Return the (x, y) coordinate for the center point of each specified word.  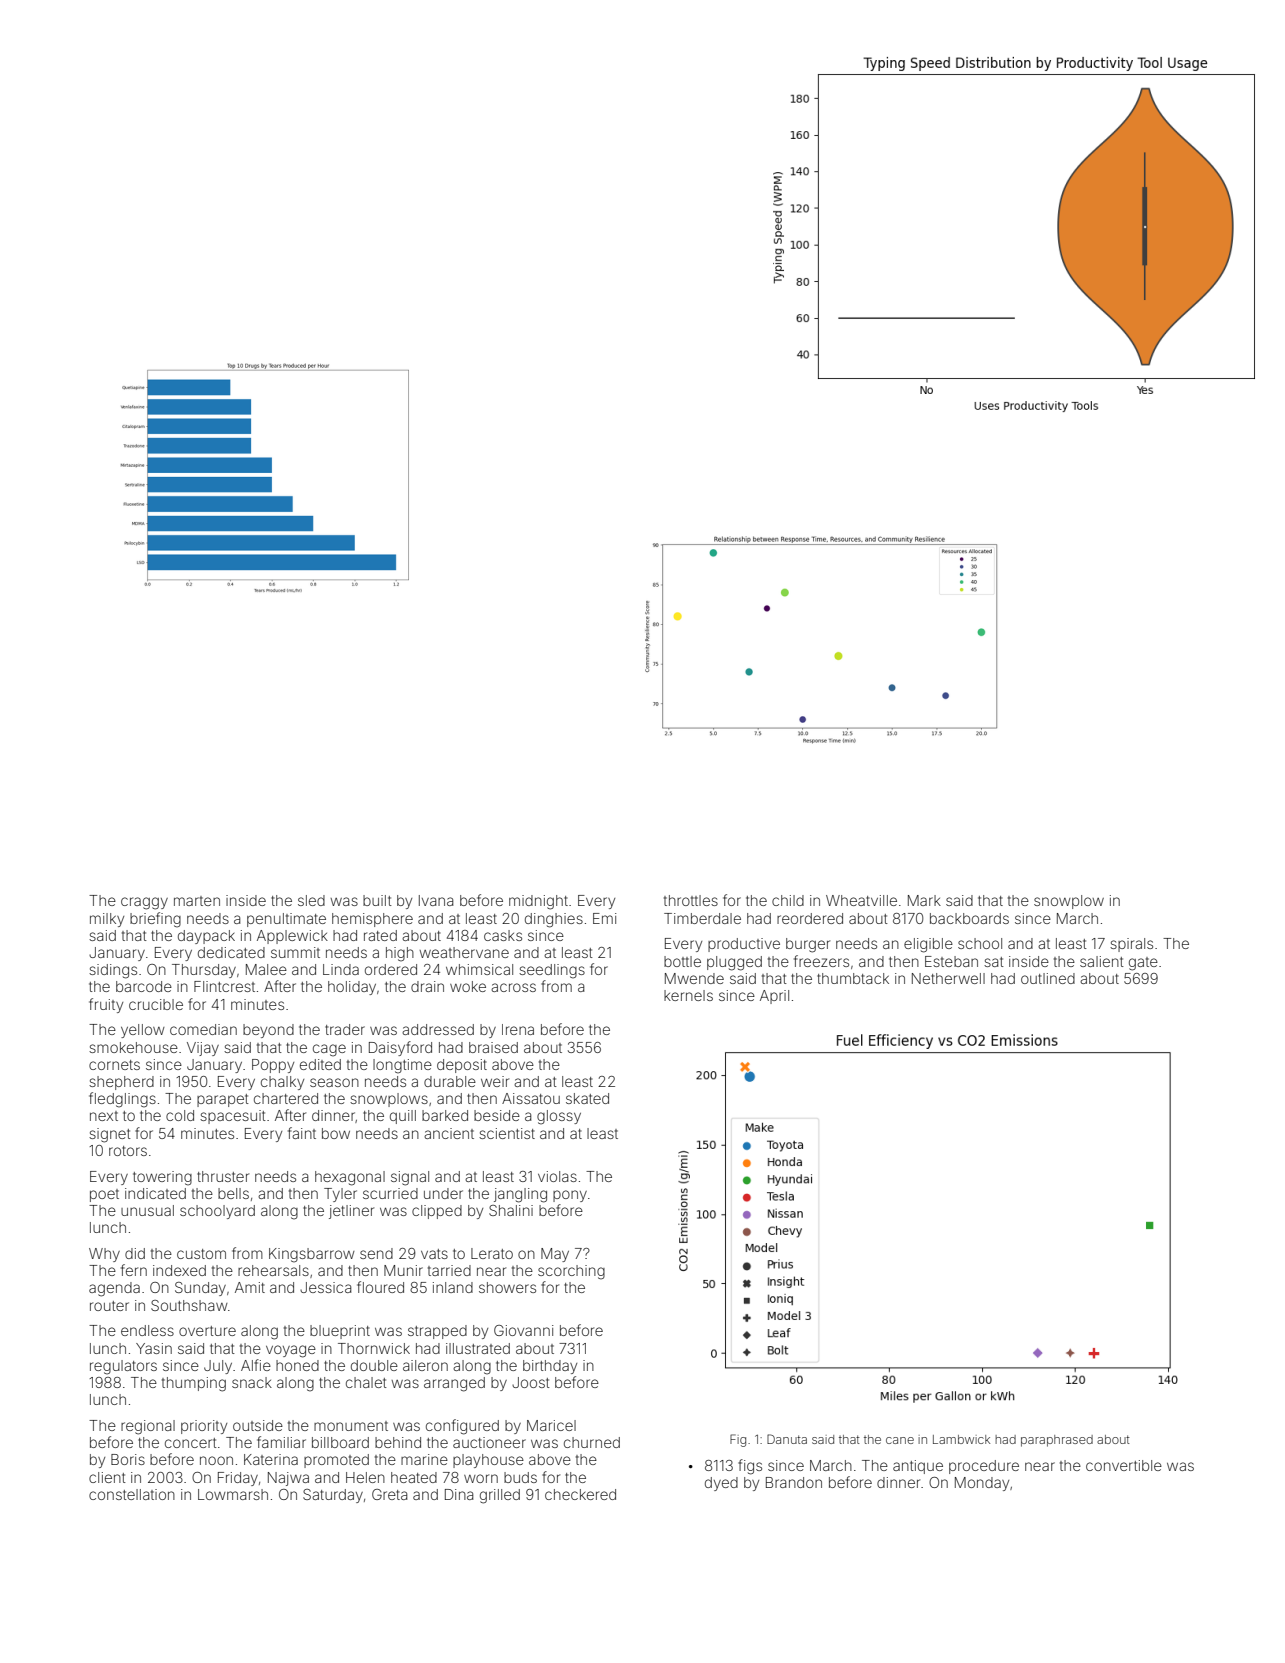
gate (1143, 964)
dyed (721, 1484)
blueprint (340, 1332)
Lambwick (961, 1439)
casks (503, 935)
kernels (688, 995)
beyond (268, 1031)
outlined (1048, 978)
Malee (266, 969)
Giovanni (523, 1330)
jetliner (351, 1212)
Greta (389, 1494)
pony (570, 1196)
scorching (571, 1272)
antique (918, 1467)
